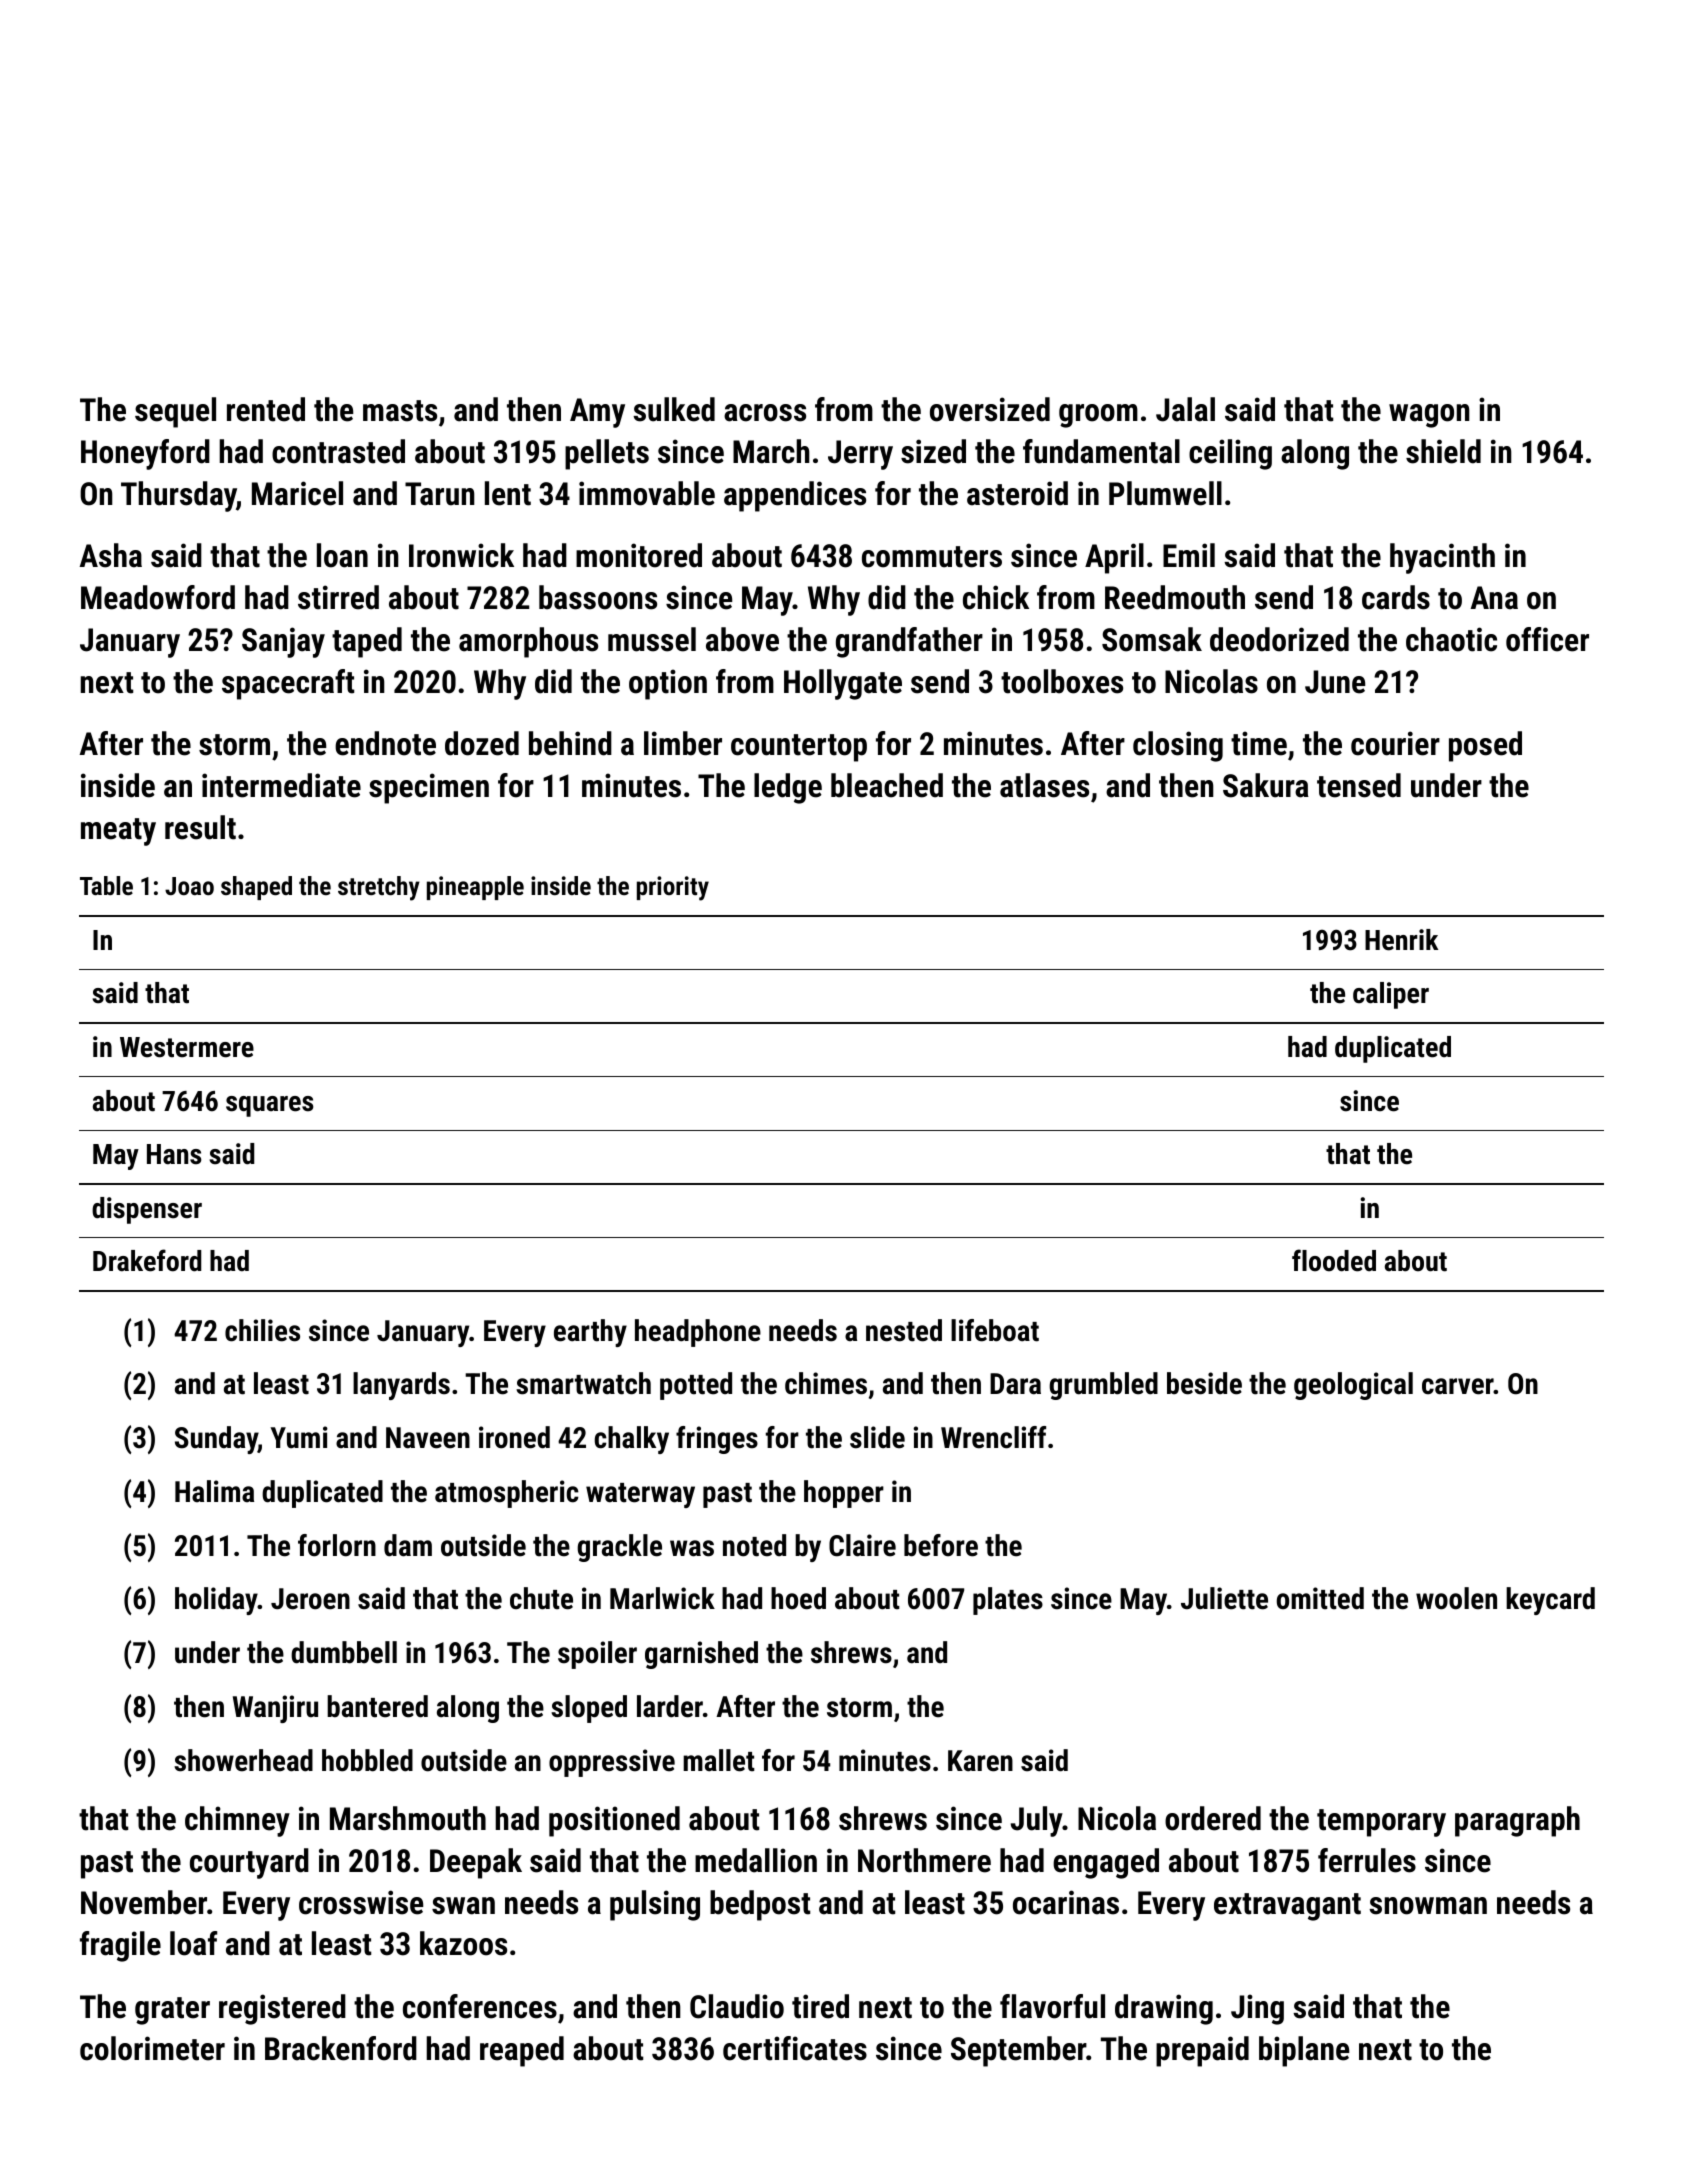 The image size is (1683, 2178). Describe the element at coordinates (269, 1106) in the screenshot. I see `squares` at that location.
